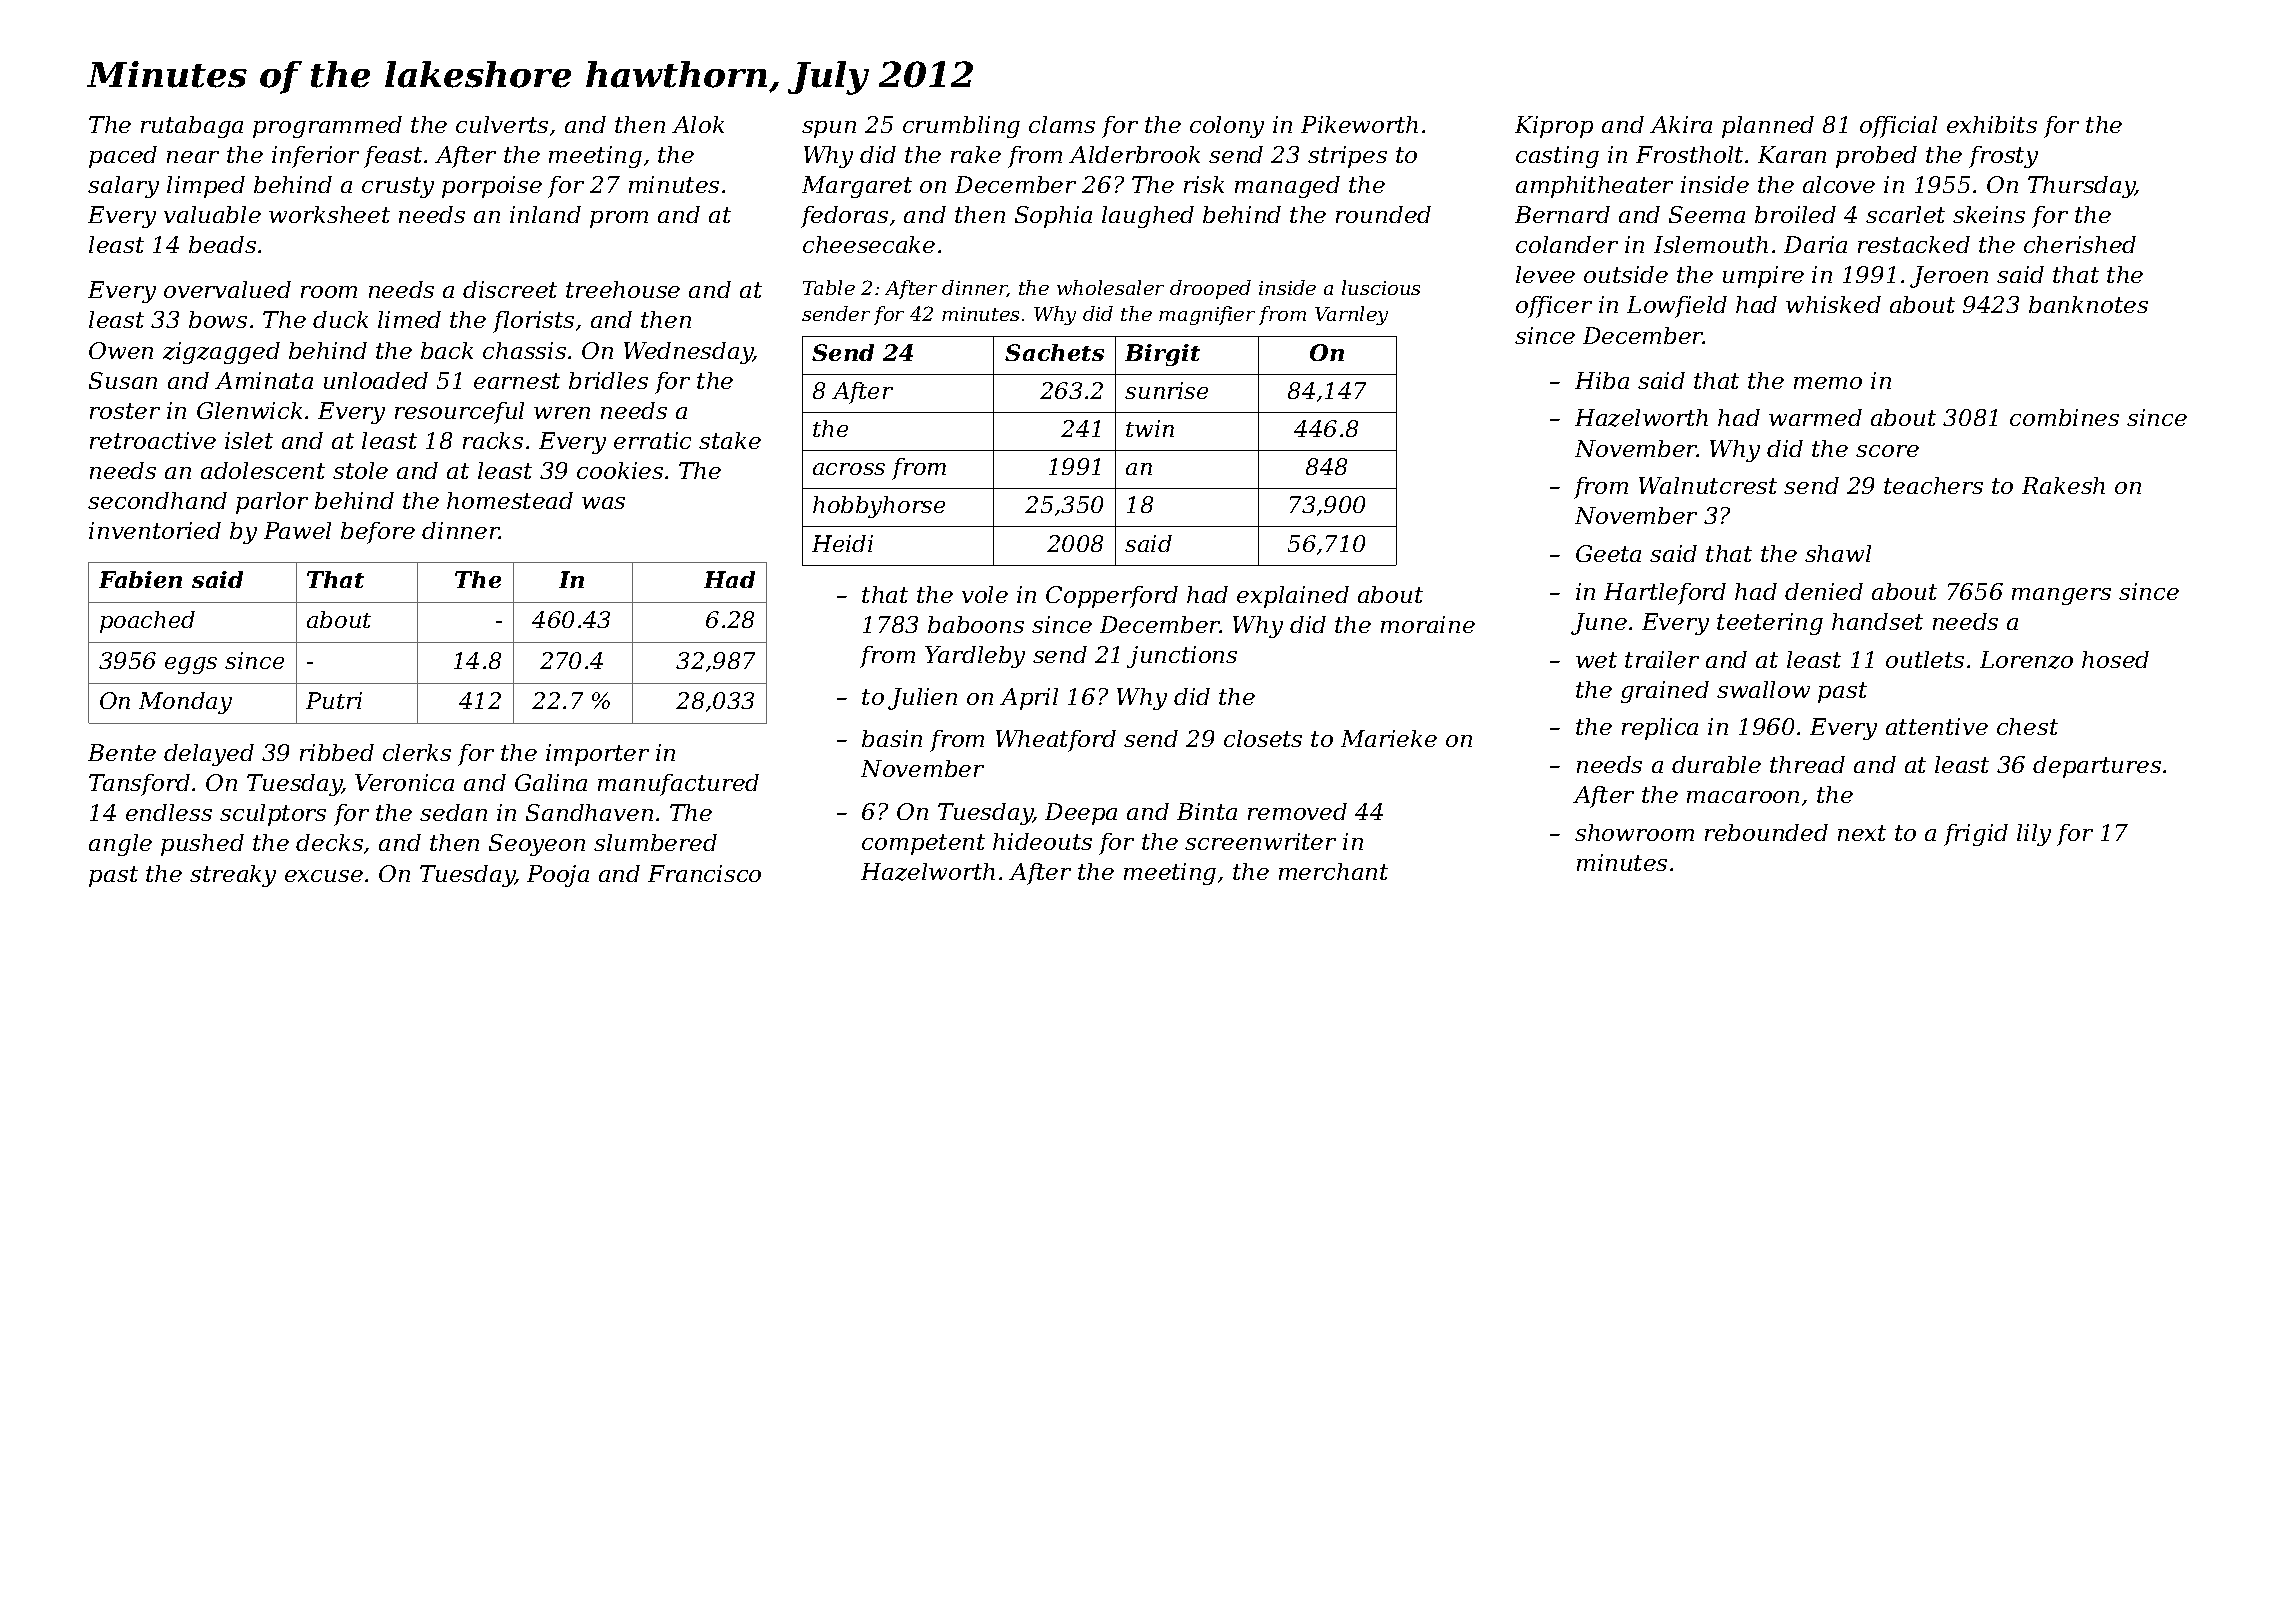 This screenshot has width=2282, height=1614. Describe the element at coordinates (1134, 154) in the screenshot. I see `Alderbrook` at that location.
